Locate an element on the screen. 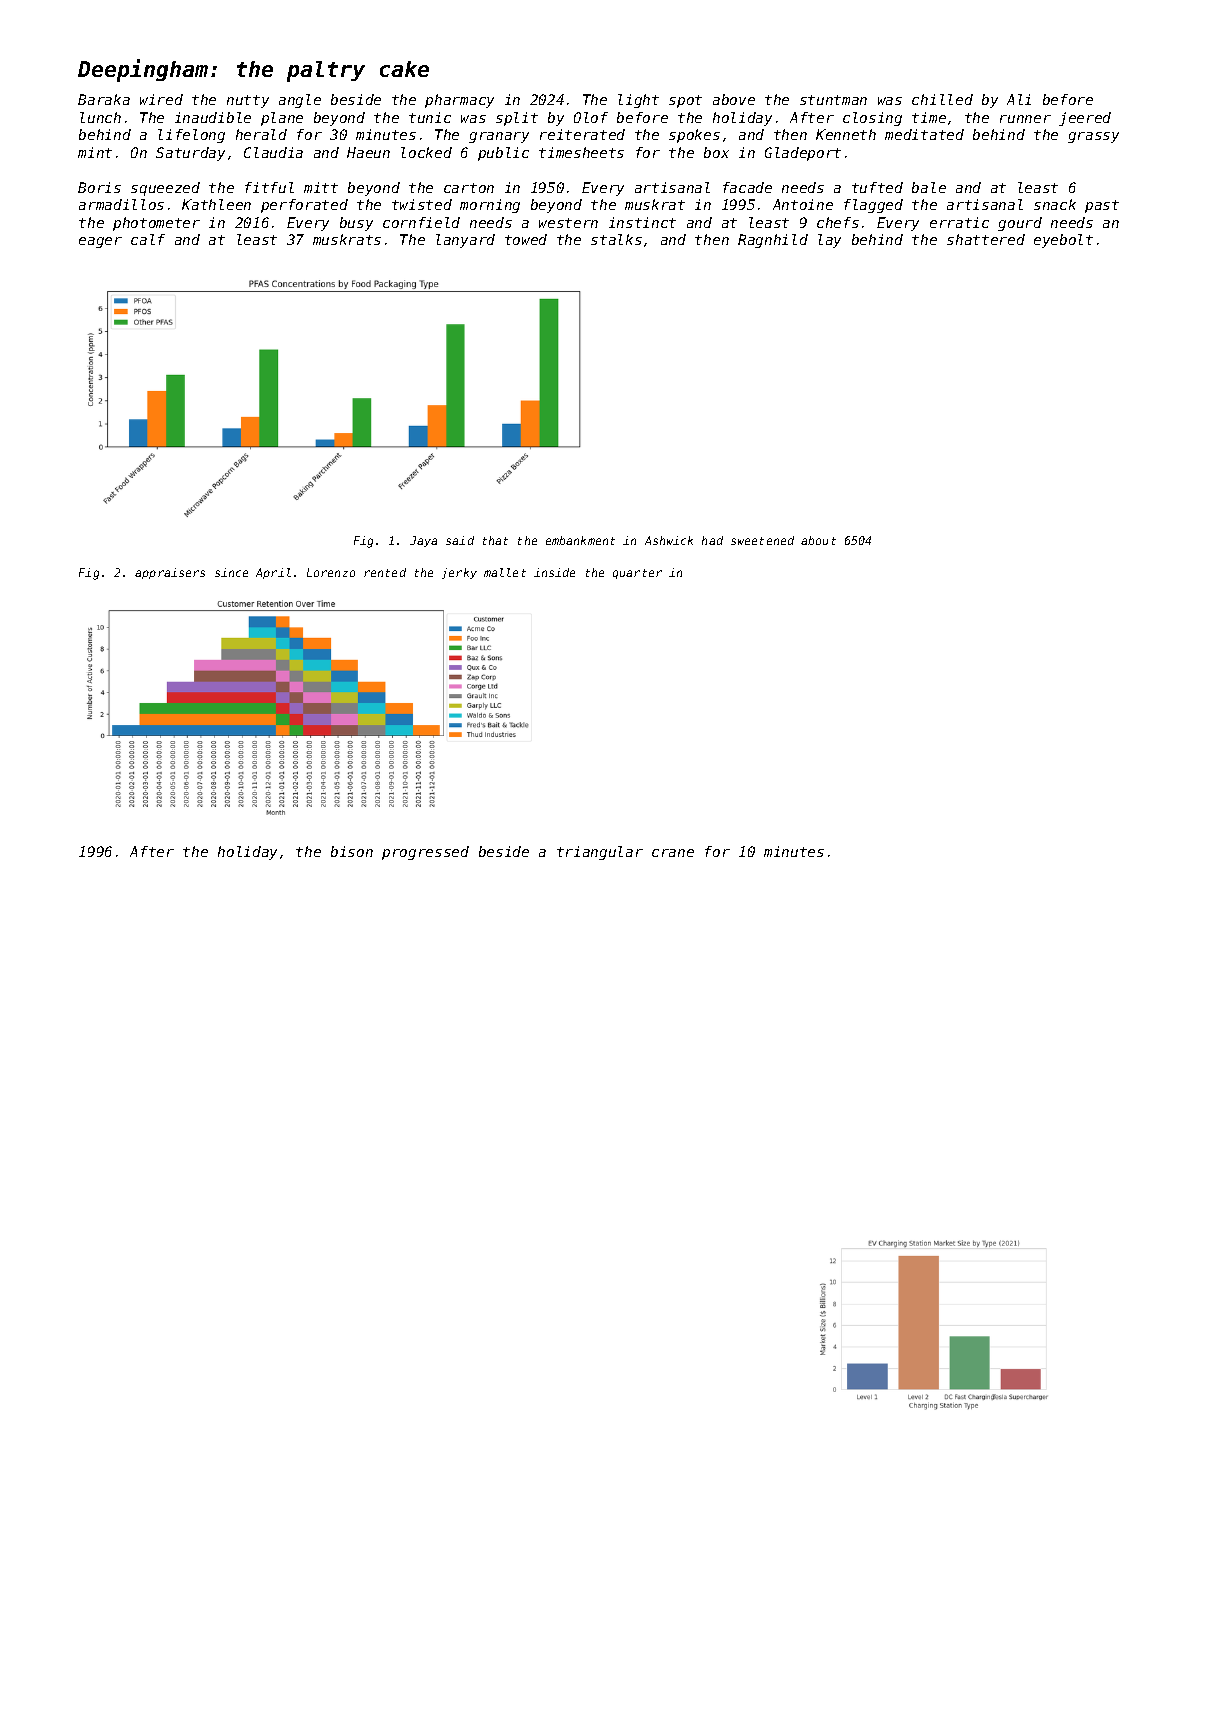 This screenshot has width=1226, height=1735. pharmacy is located at coordinates (459, 101).
